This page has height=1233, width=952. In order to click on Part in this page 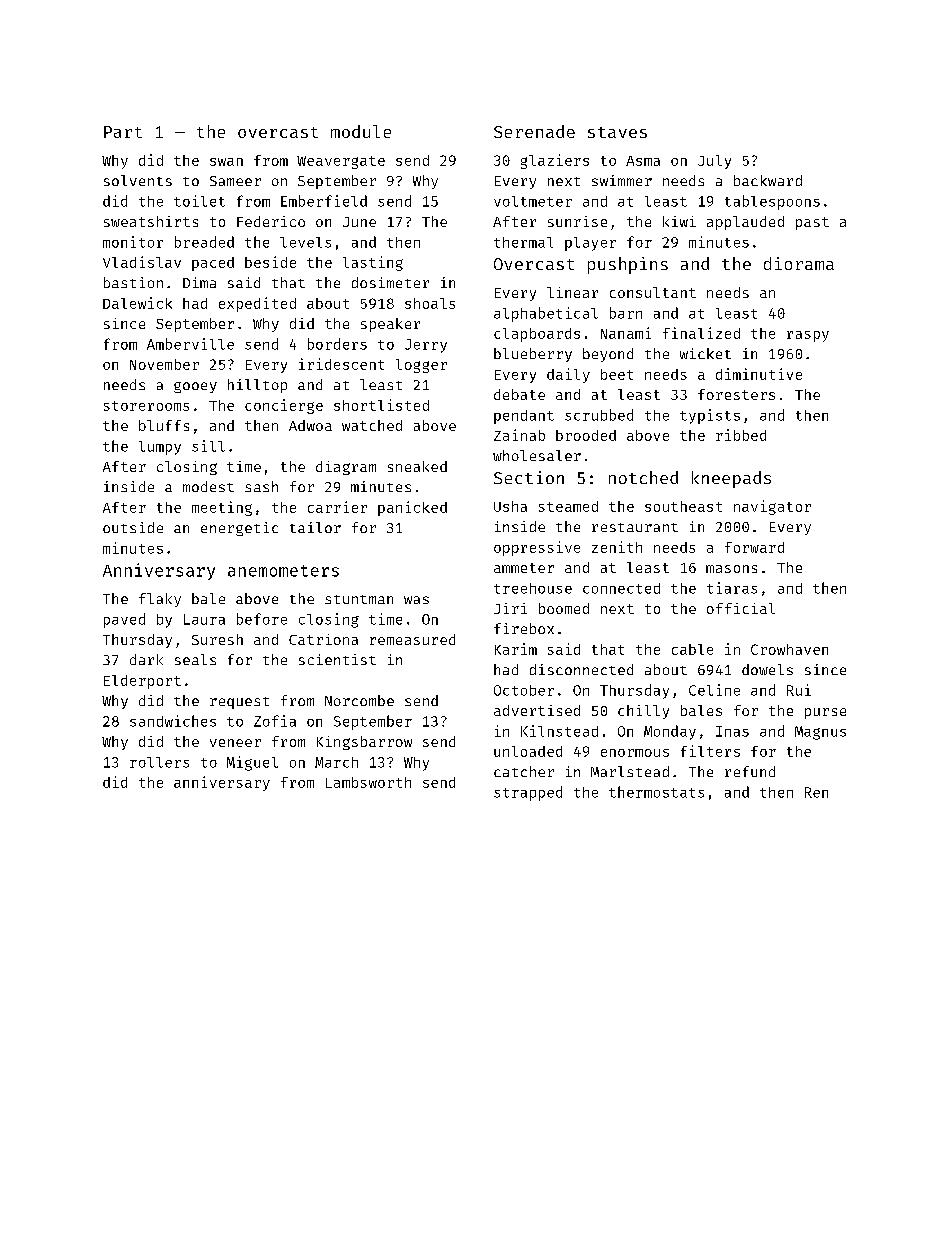, I will do `click(123, 132)`.
